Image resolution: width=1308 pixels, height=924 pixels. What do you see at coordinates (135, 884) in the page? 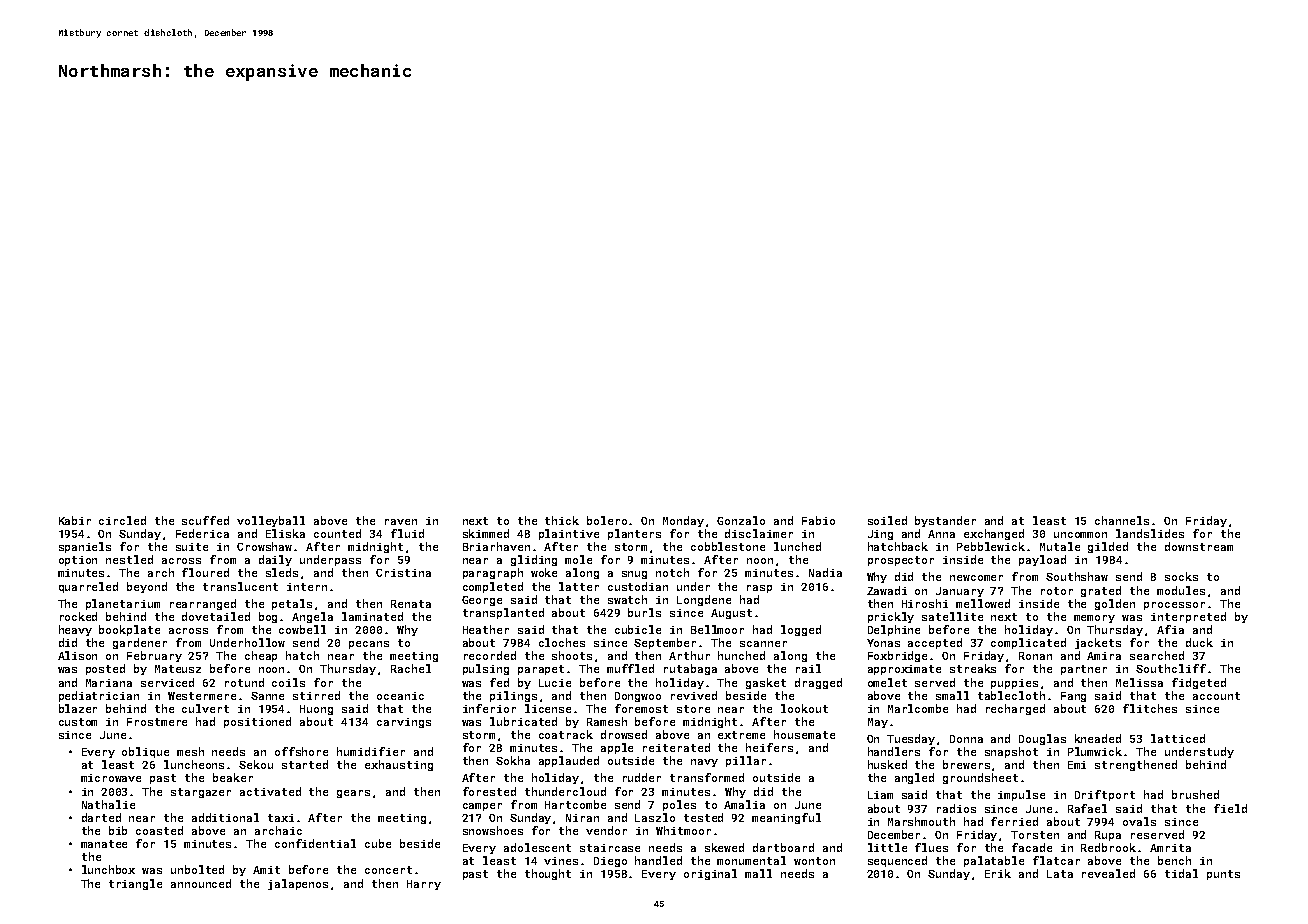
I see `triangle` at bounding box center [135, 884].
